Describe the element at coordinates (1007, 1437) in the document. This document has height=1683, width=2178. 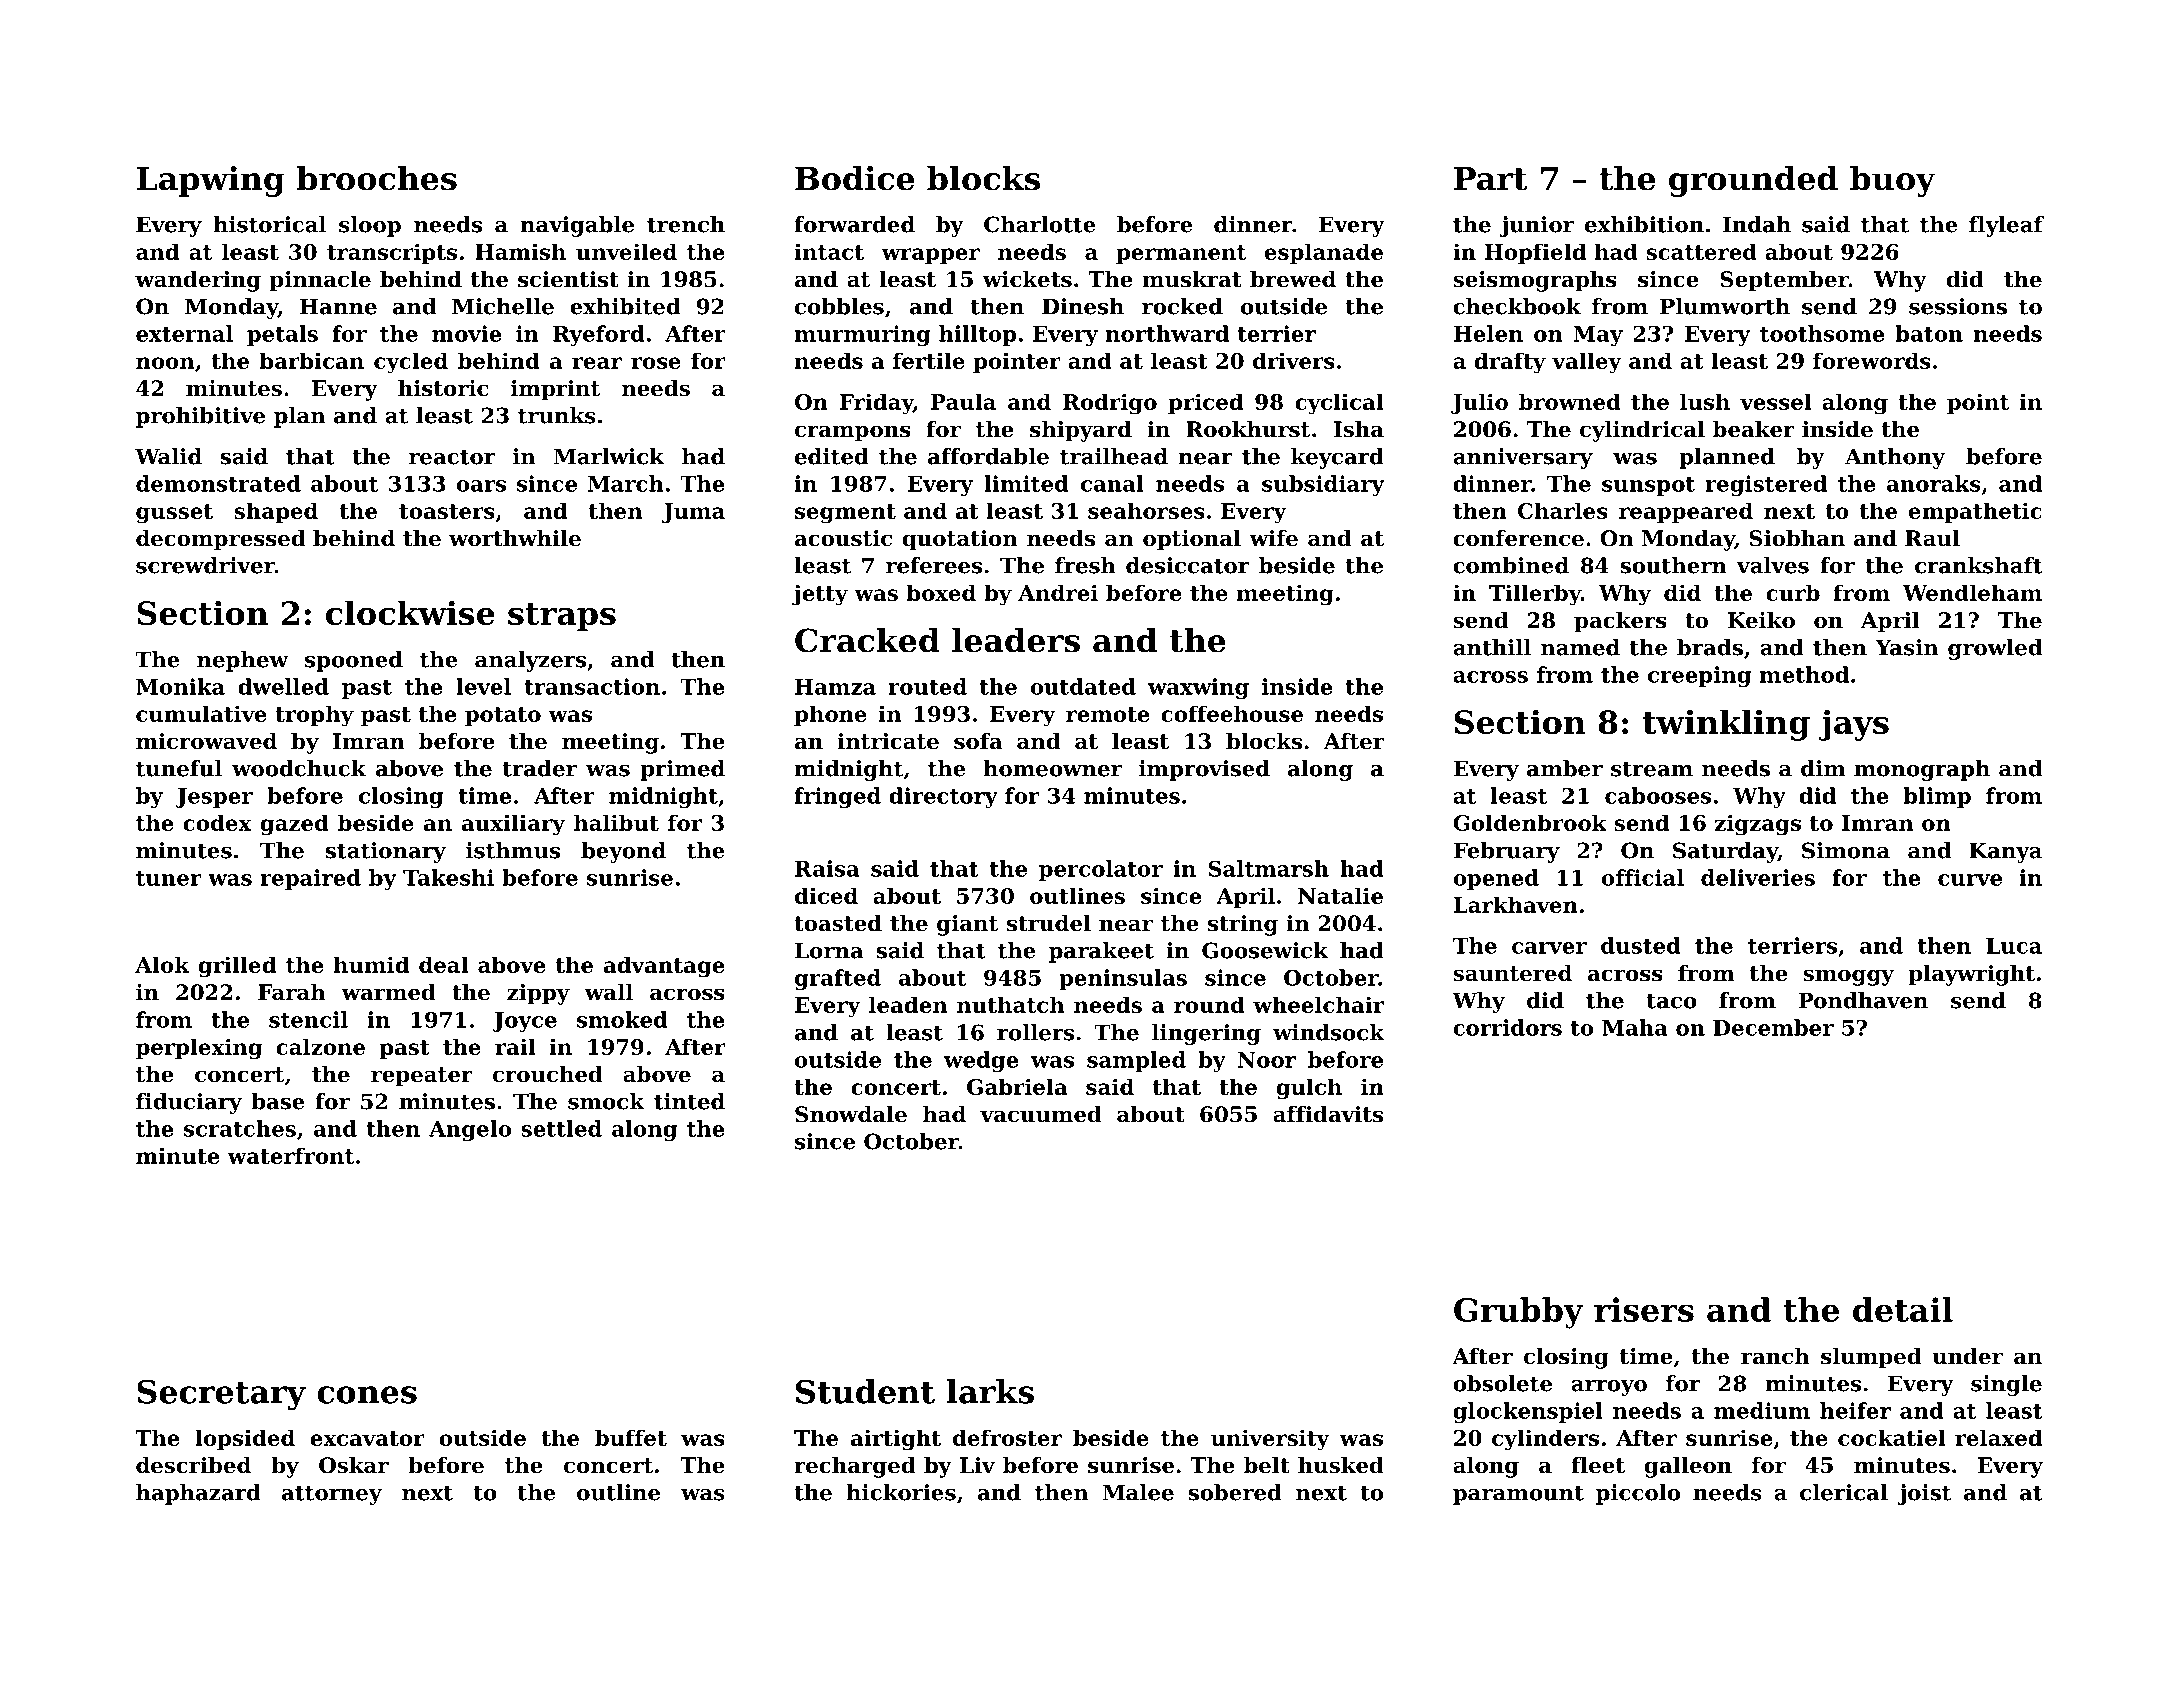
I see `defroster` at that location.
